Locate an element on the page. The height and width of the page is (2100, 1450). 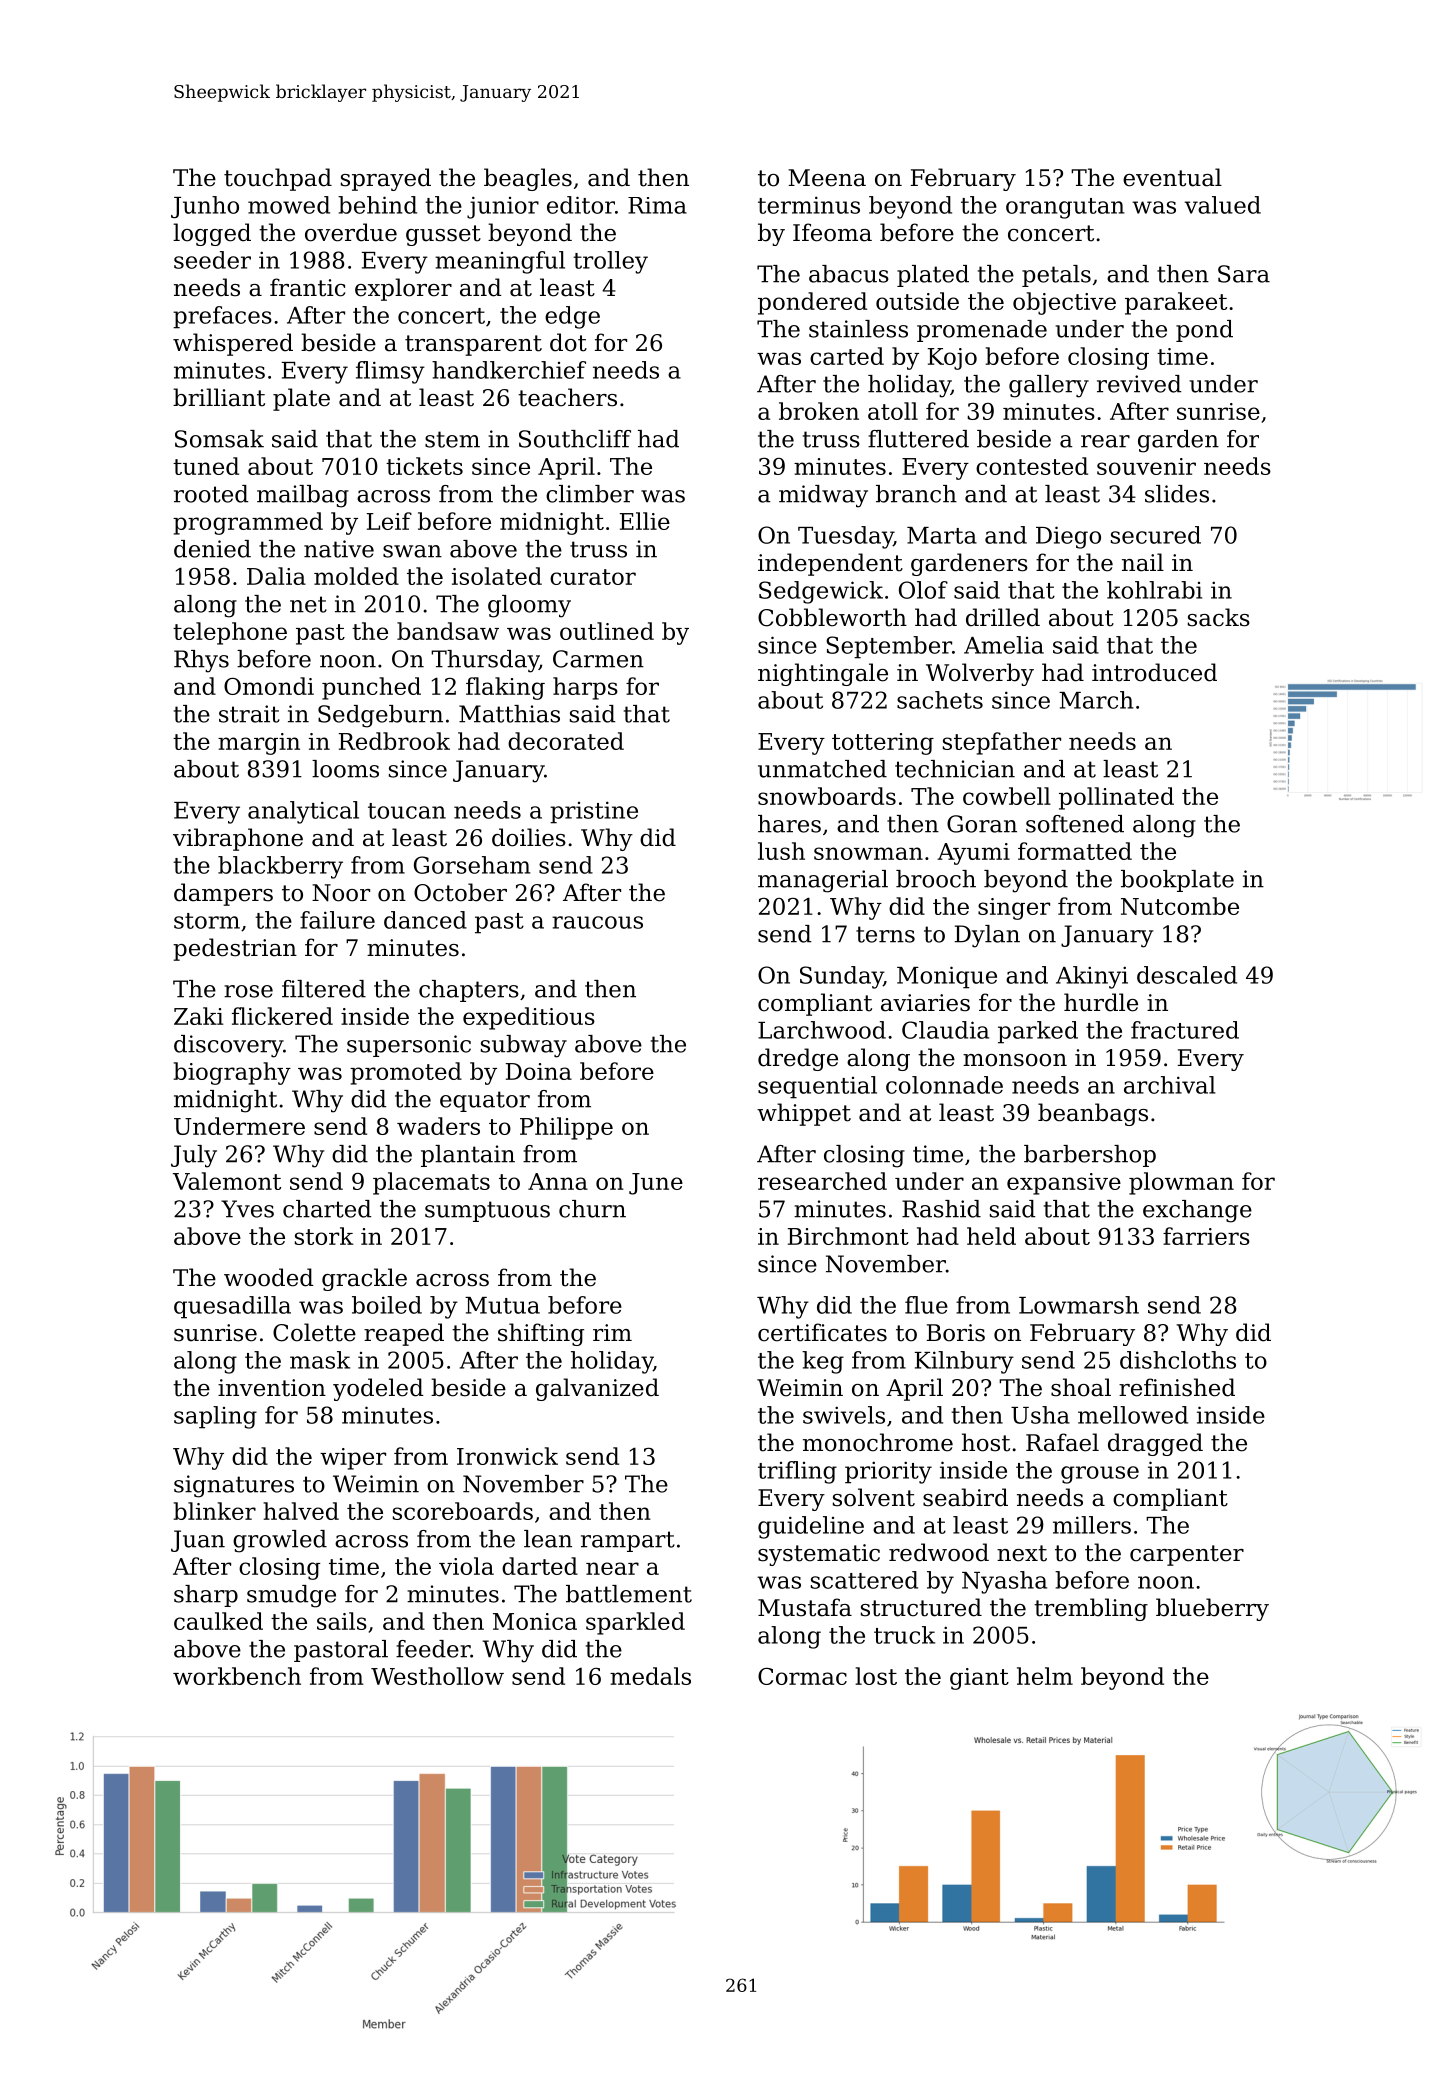
eventual is located at coordinates (1172, 177).
